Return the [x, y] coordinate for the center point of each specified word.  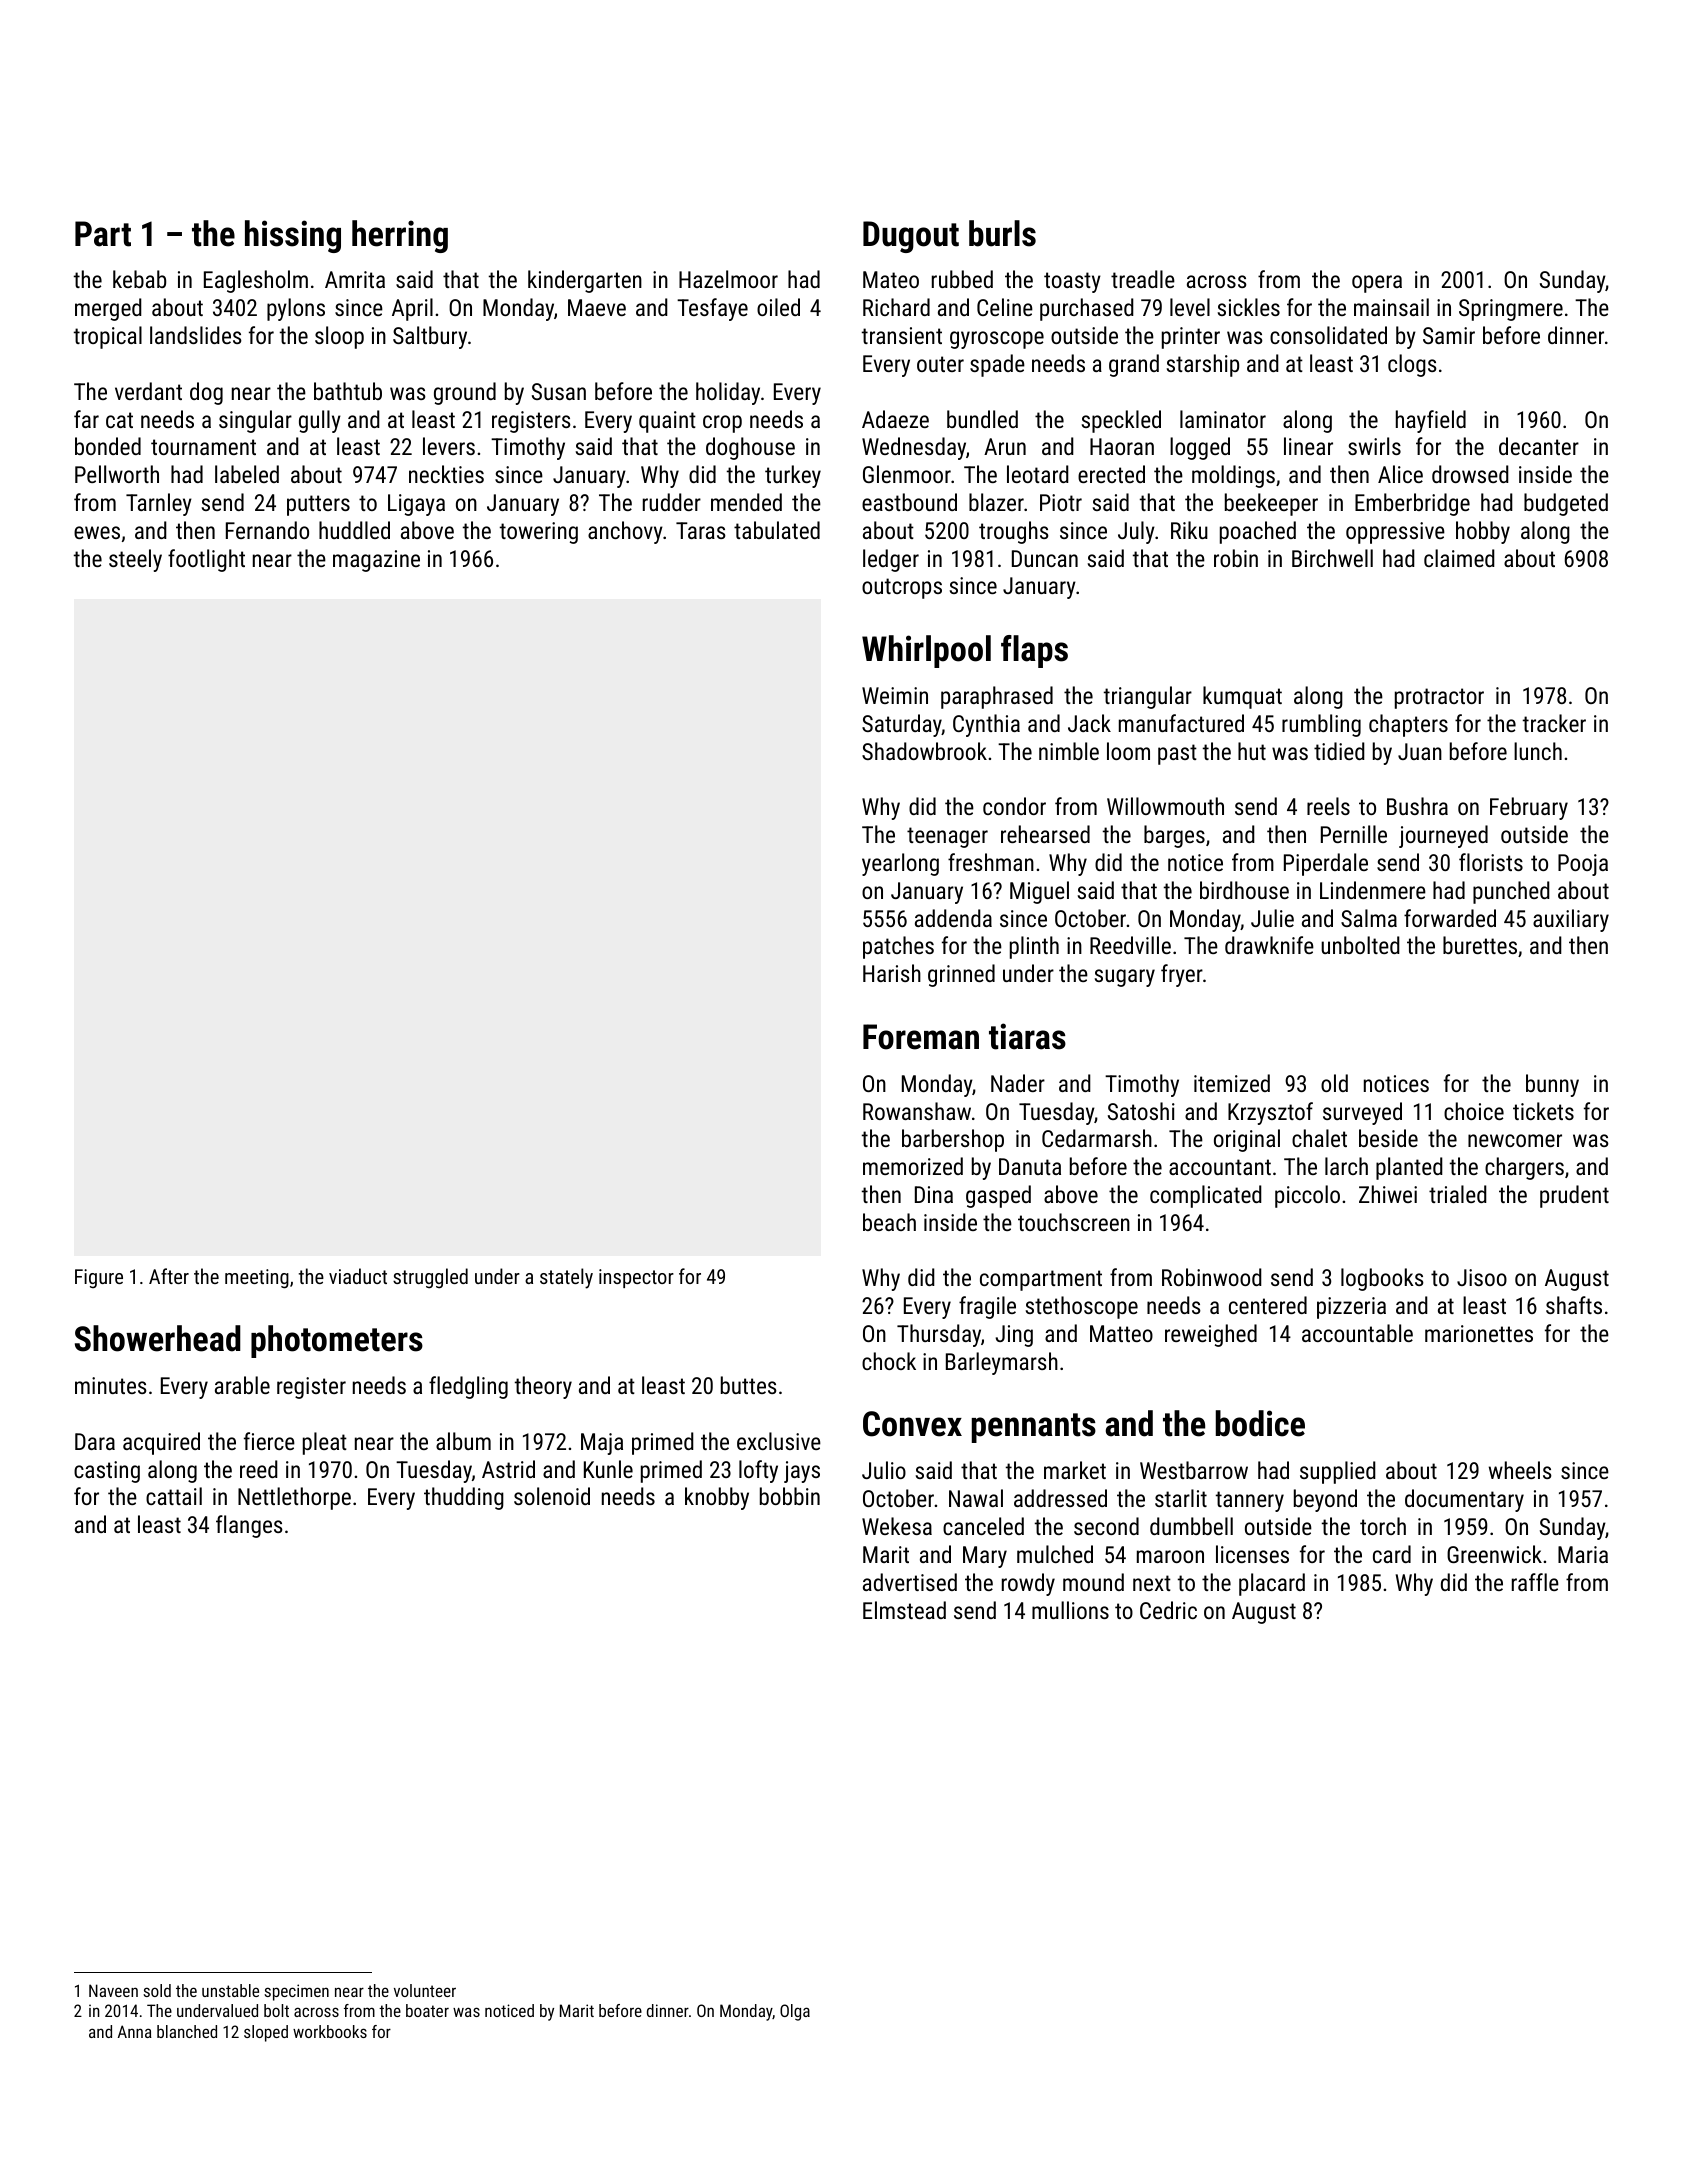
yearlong [900, 864]
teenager [947, 837]
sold [157, 1990]
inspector [636, 1278]
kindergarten [585, 281]
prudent [1574, 1196]
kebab [139, 279]
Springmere [1511, 310]
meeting [257, 1279]
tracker [1554, 723]
